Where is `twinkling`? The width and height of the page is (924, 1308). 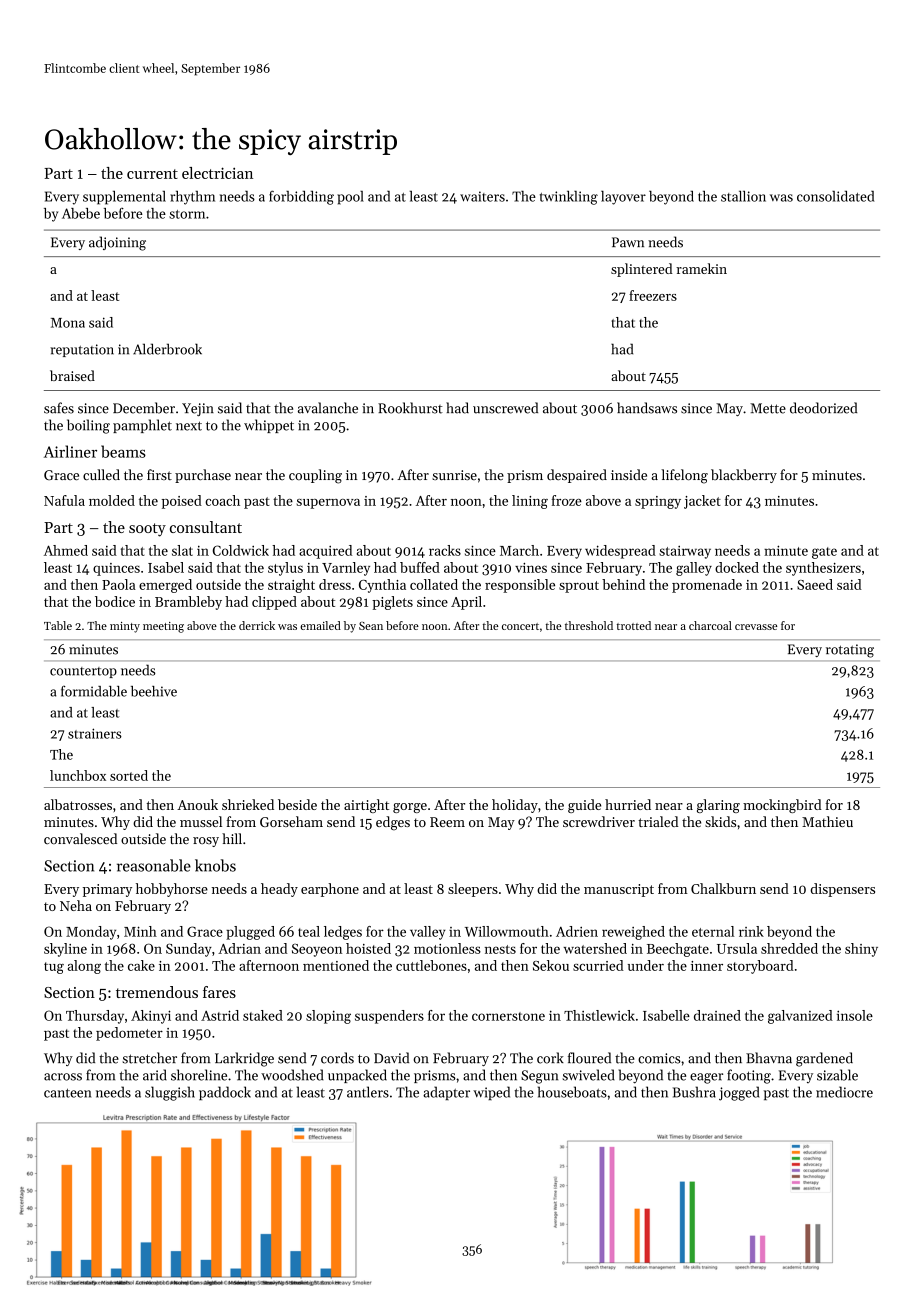 twinkling is located at coordinates (569, 198).
